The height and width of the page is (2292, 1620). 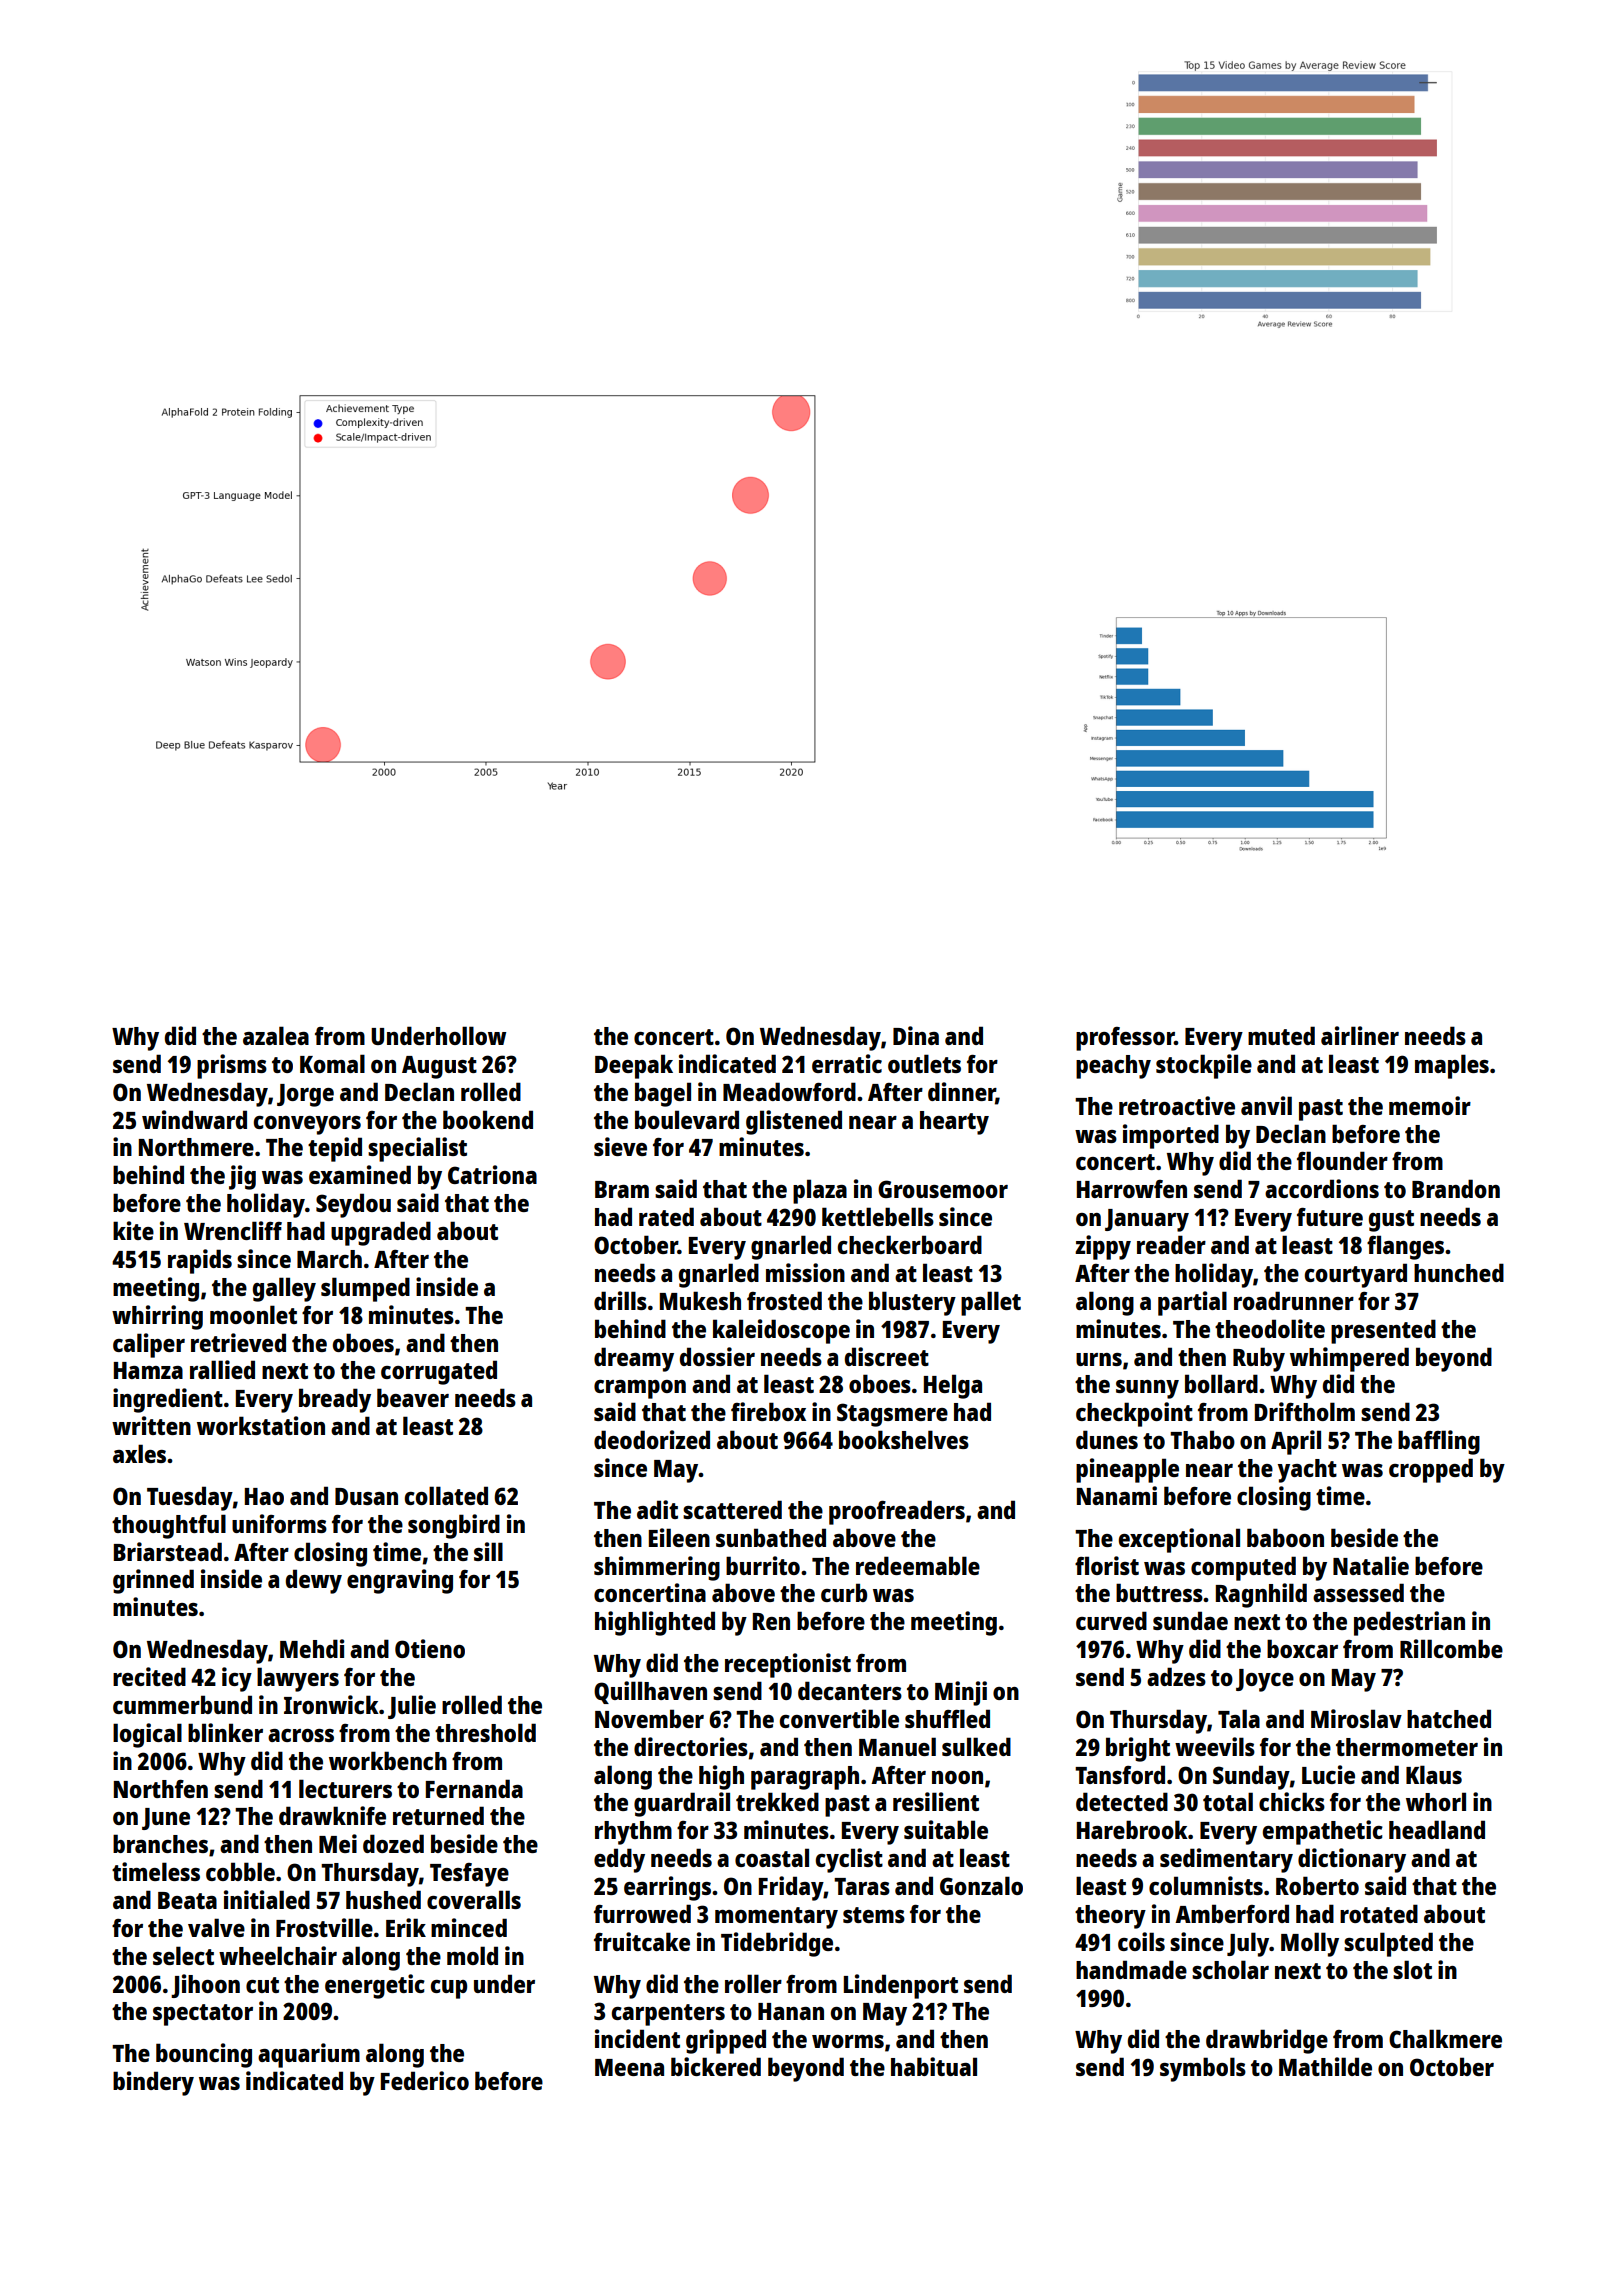 I want to click on yacht, so click(x=1307, y=1471).
